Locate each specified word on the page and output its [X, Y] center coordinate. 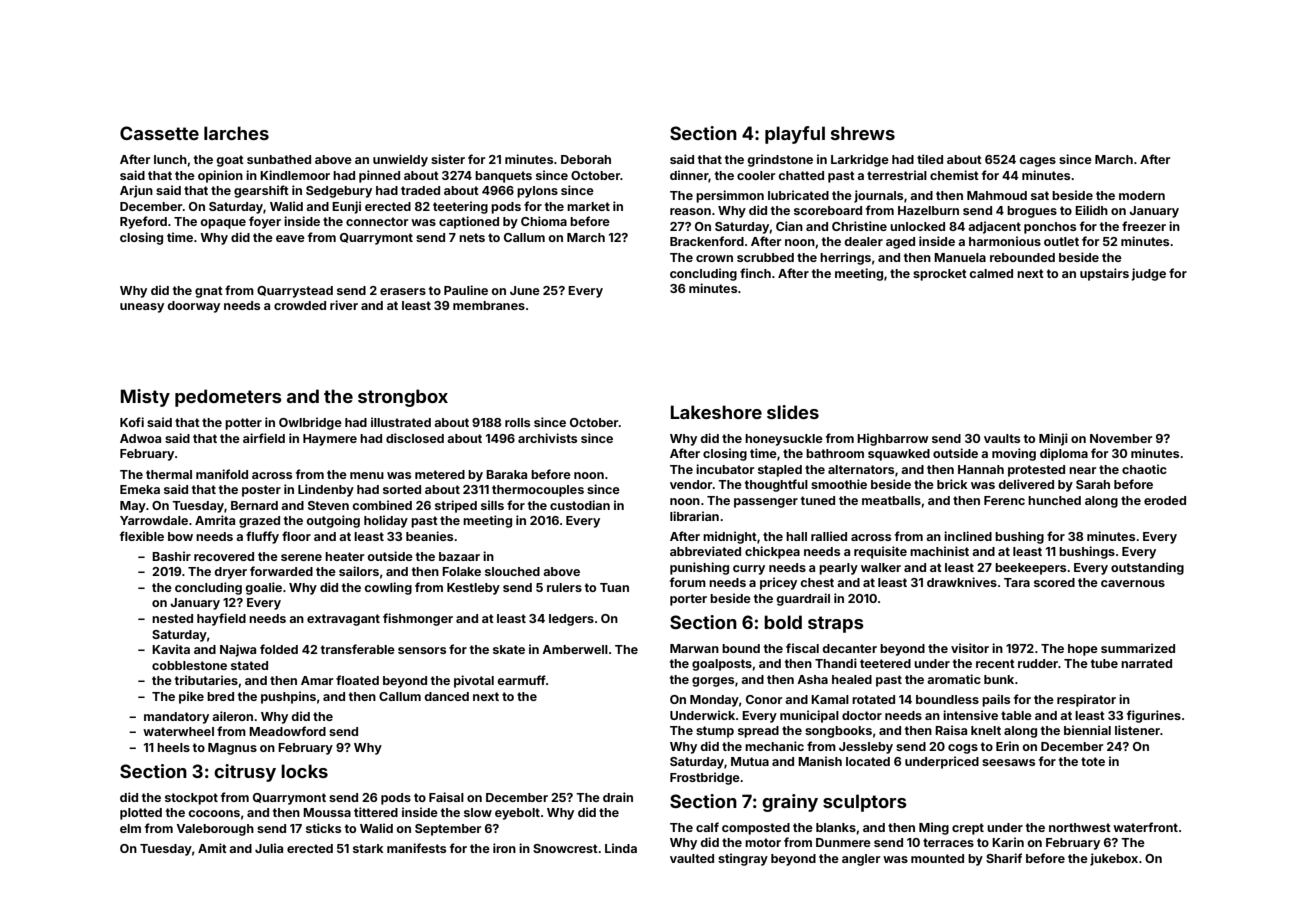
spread [758, 732]
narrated [1146, 663]
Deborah [586, 159]
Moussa [327, 812]
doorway [193, 307]
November [1121, 438]
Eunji [346, 207]
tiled [930, 159]
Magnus [232, 749]
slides [793, 412]
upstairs [1104, 274]
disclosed [415, 438]
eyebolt [517, 814]
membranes [489, 305]
